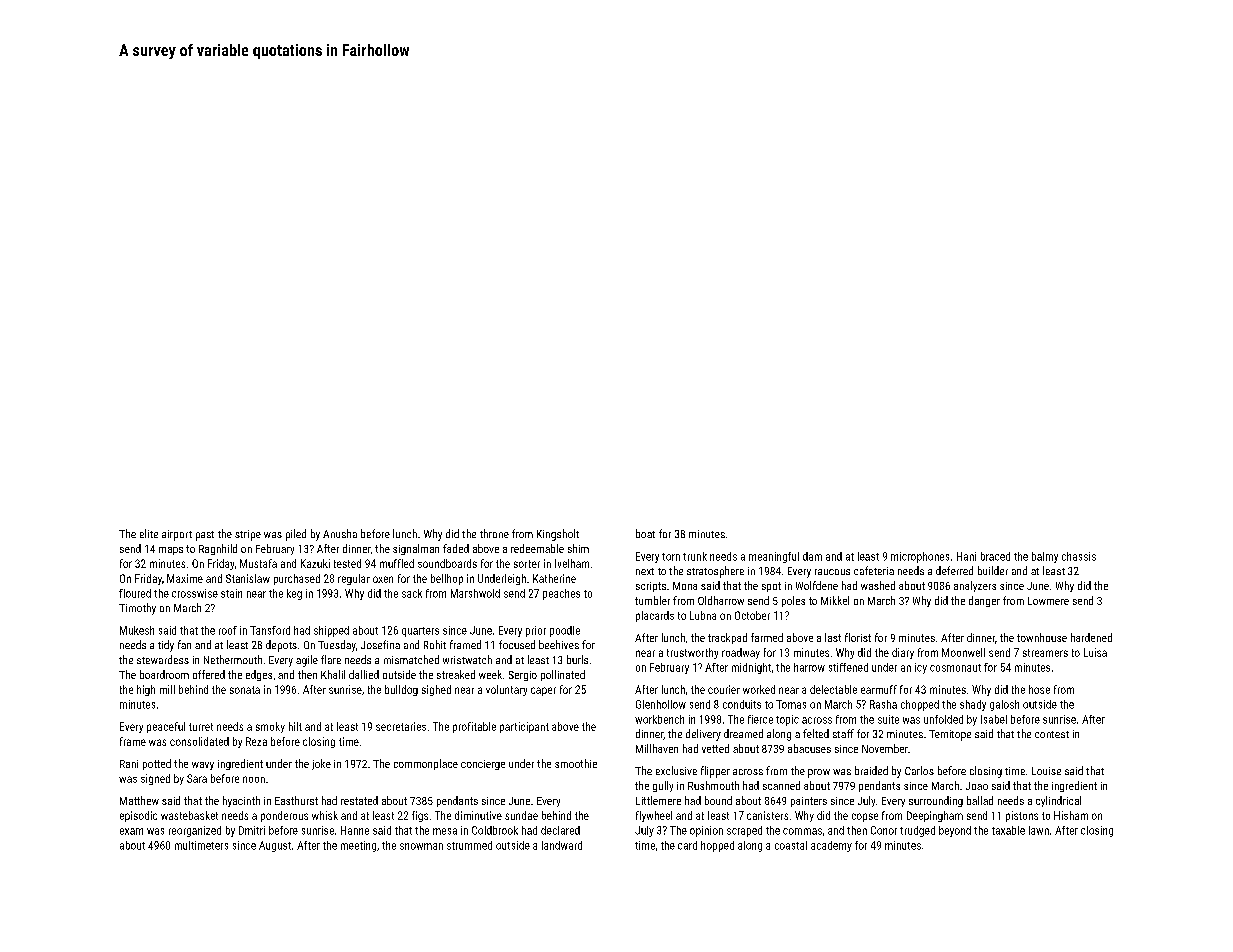  I want to click on Ragnhild, so click(218, 549).
